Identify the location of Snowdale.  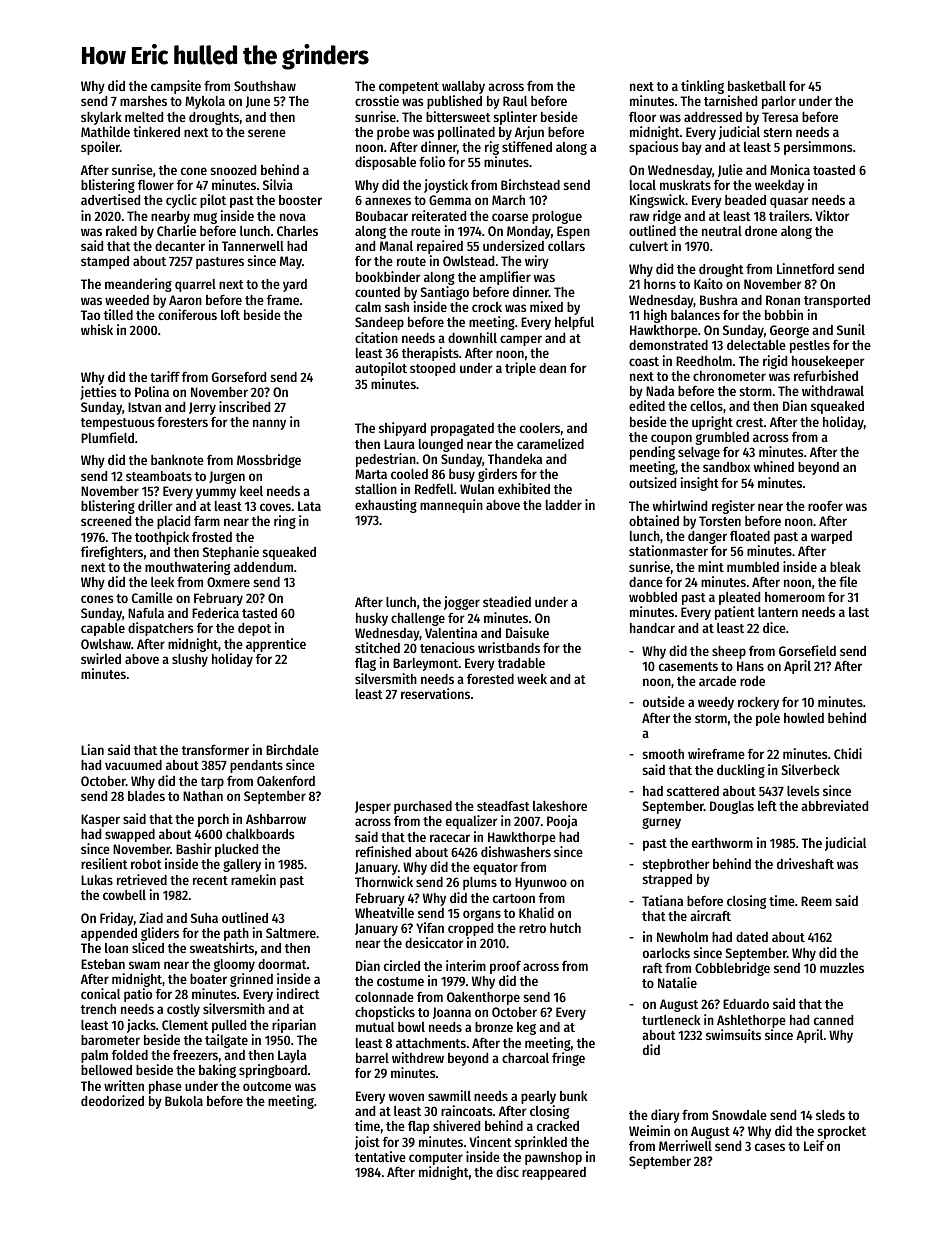
(739, 1115).
